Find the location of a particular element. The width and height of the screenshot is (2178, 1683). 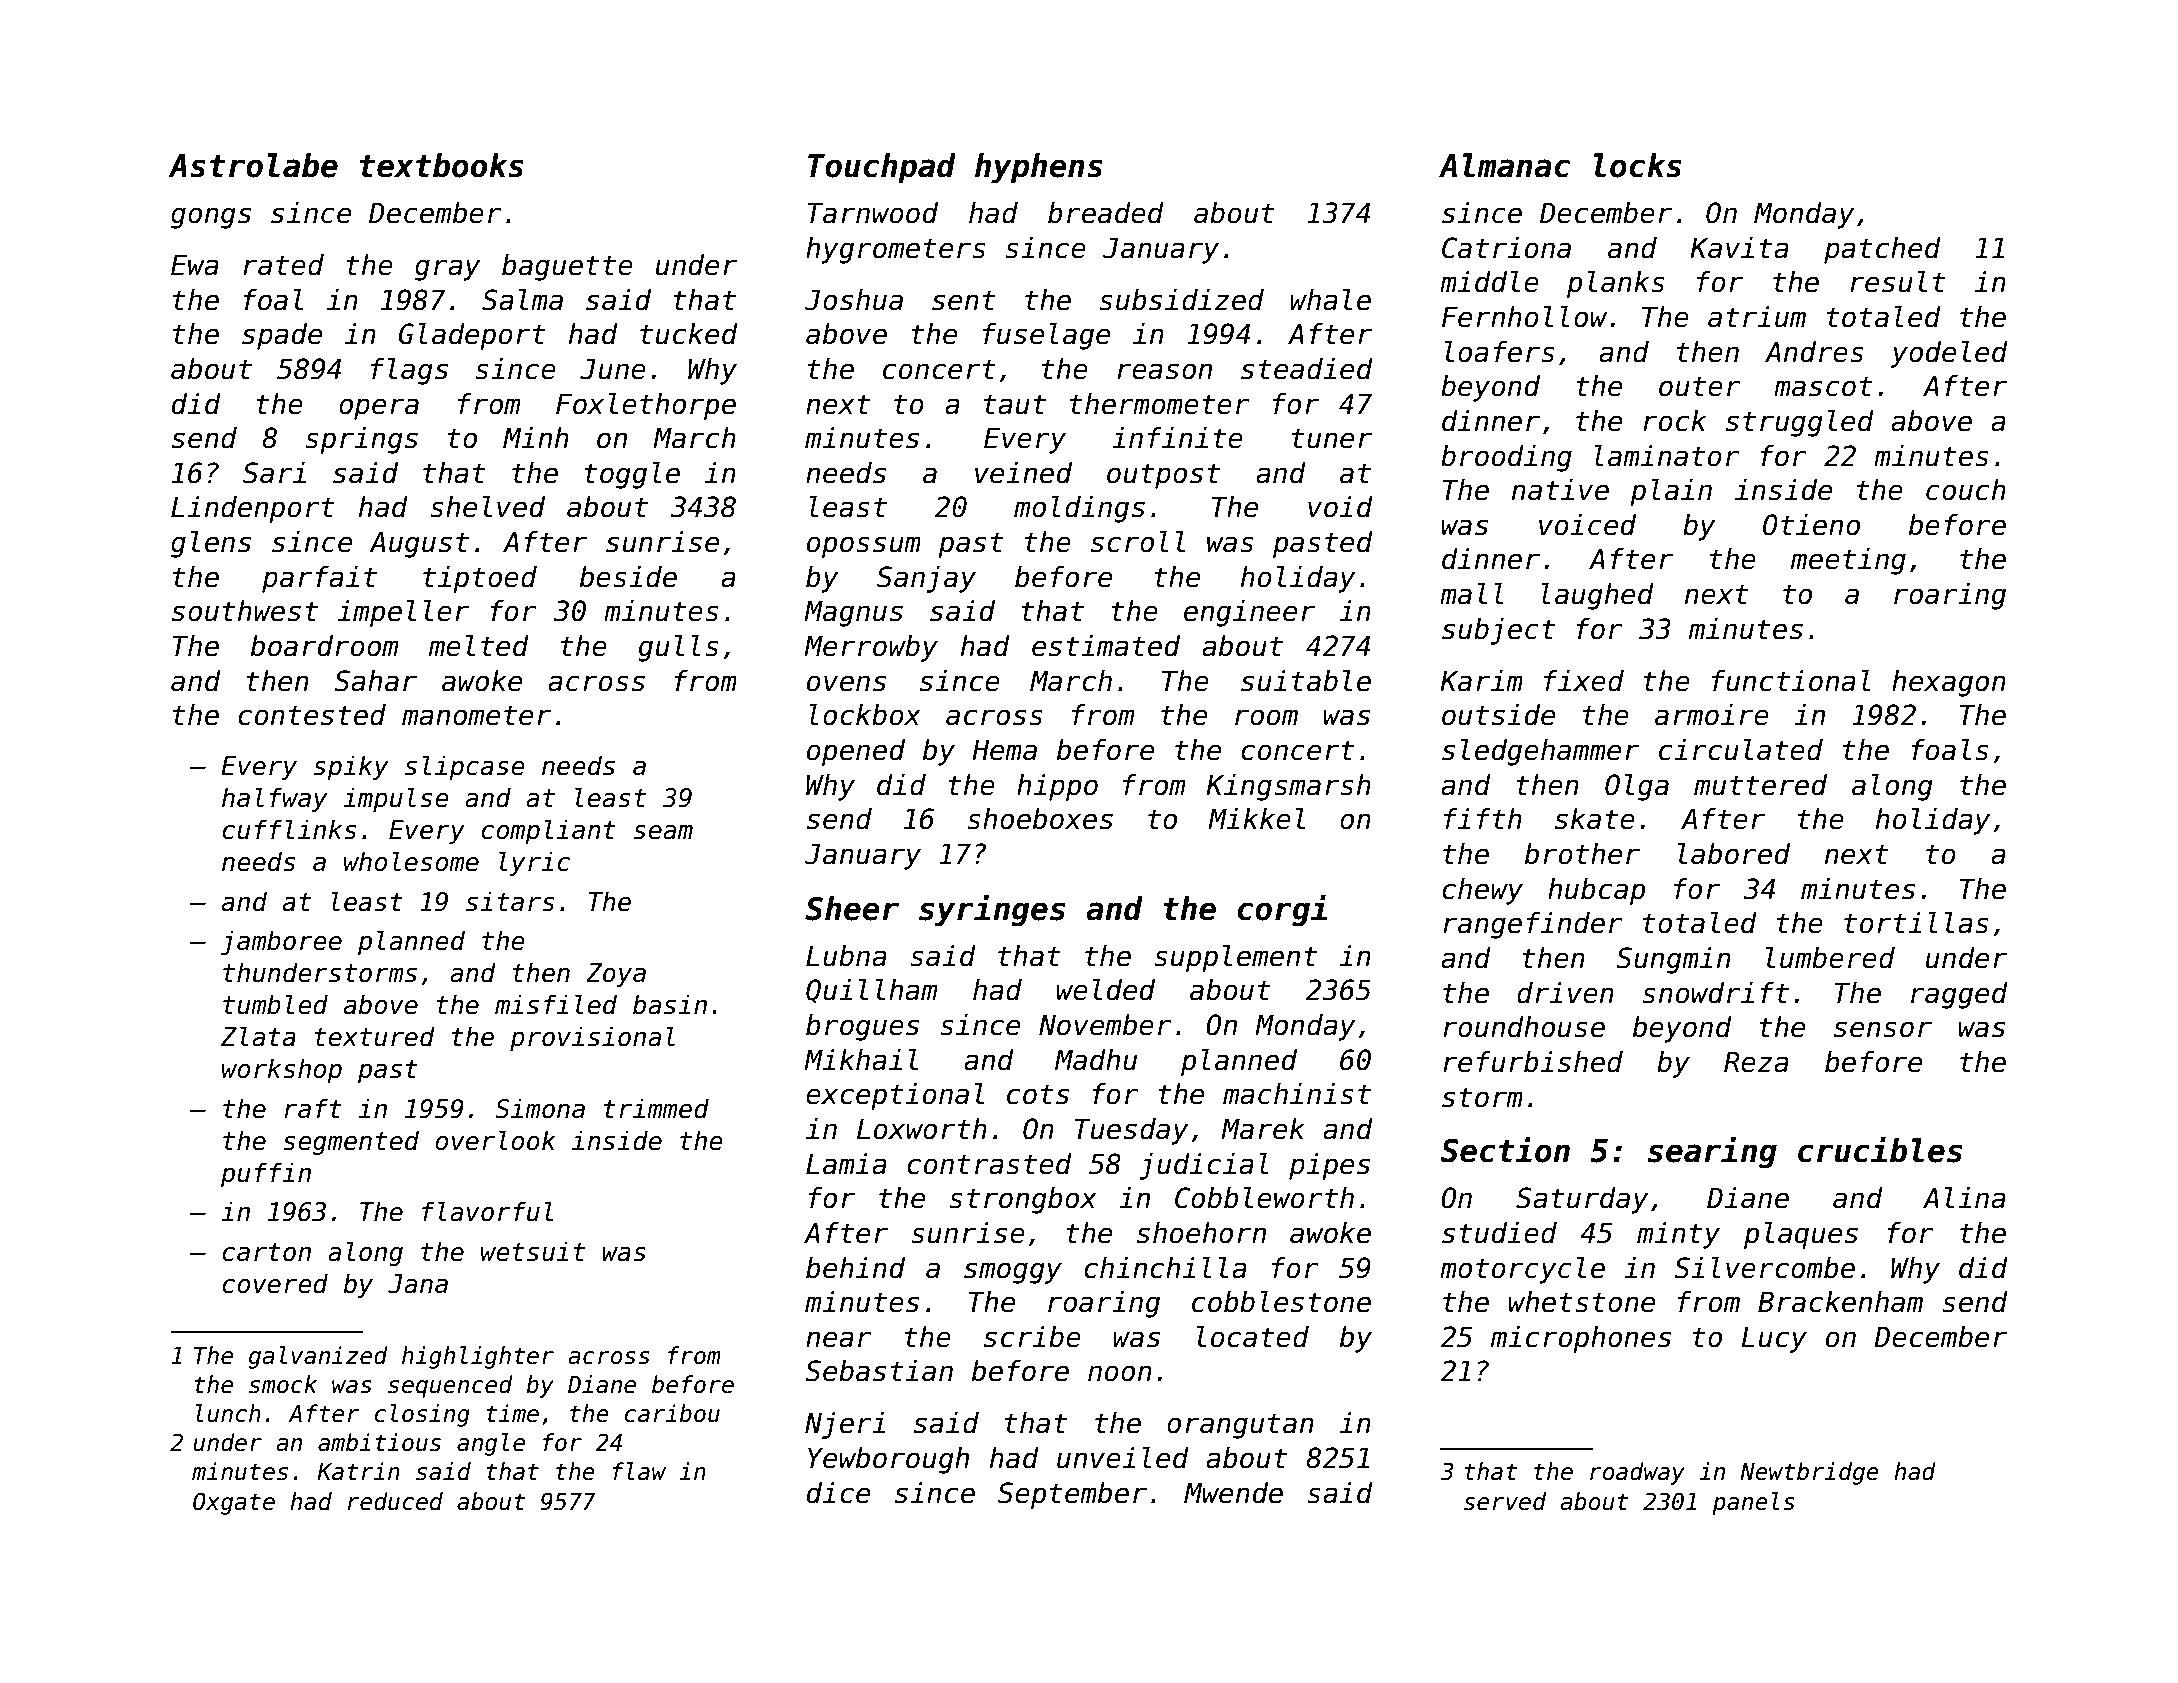

cobblestone is located at coordinates (1281, 1302).
